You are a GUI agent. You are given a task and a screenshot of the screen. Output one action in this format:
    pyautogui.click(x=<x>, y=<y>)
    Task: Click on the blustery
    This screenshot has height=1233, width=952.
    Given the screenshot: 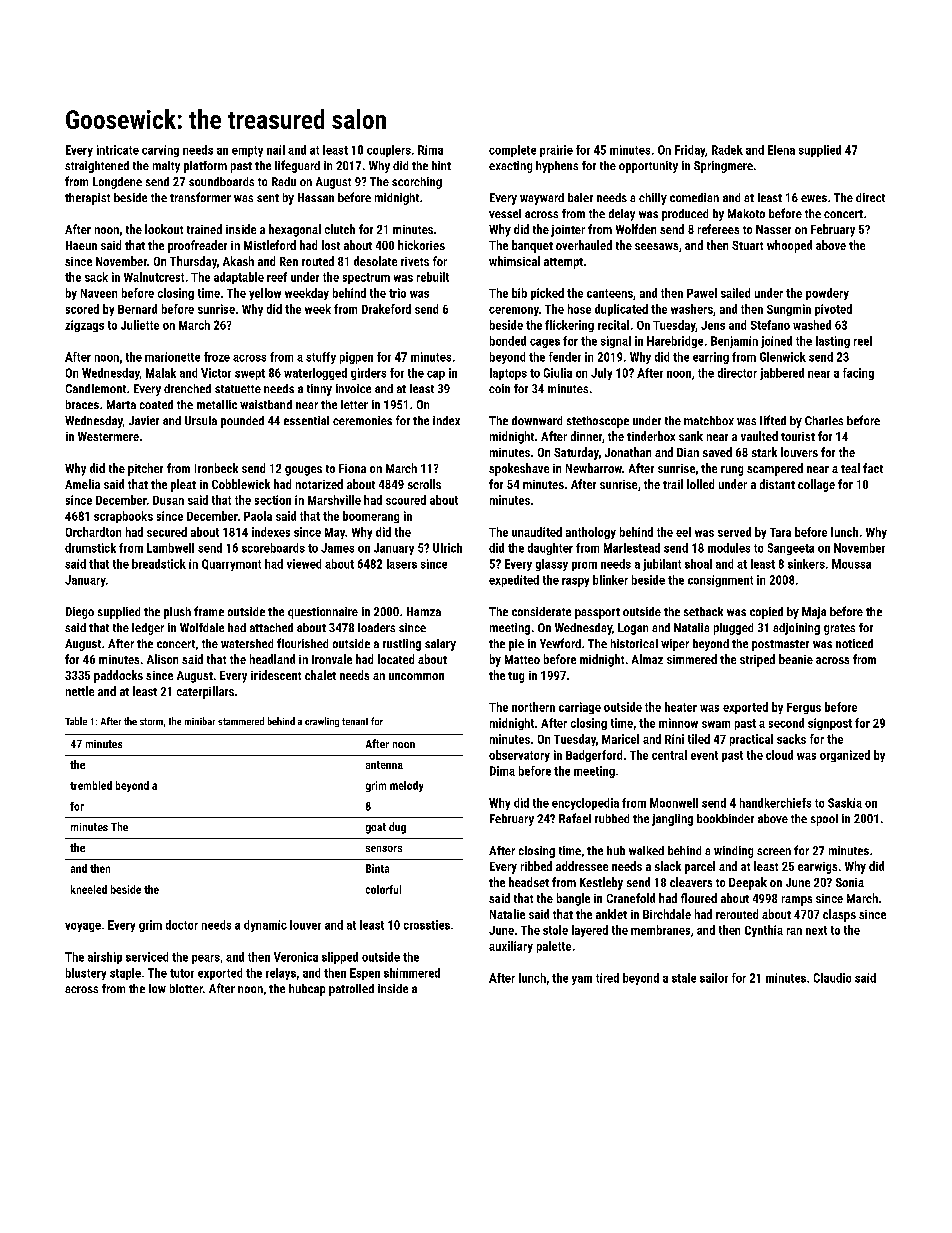 What is the action you would take?
    pyautogui.click(x=86, y=974)
